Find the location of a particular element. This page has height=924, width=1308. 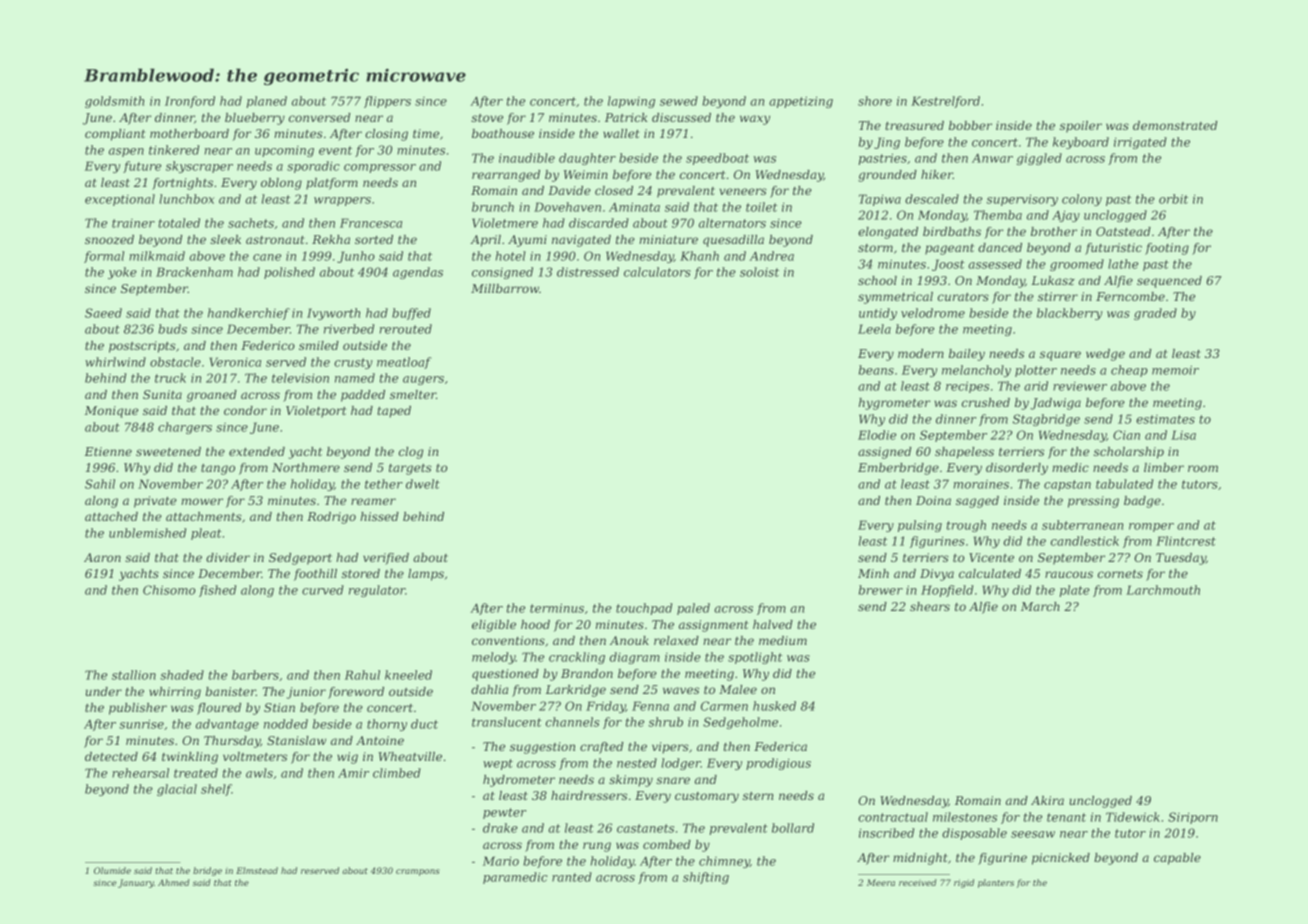

plotter is located at coordinates (1036, 371).
